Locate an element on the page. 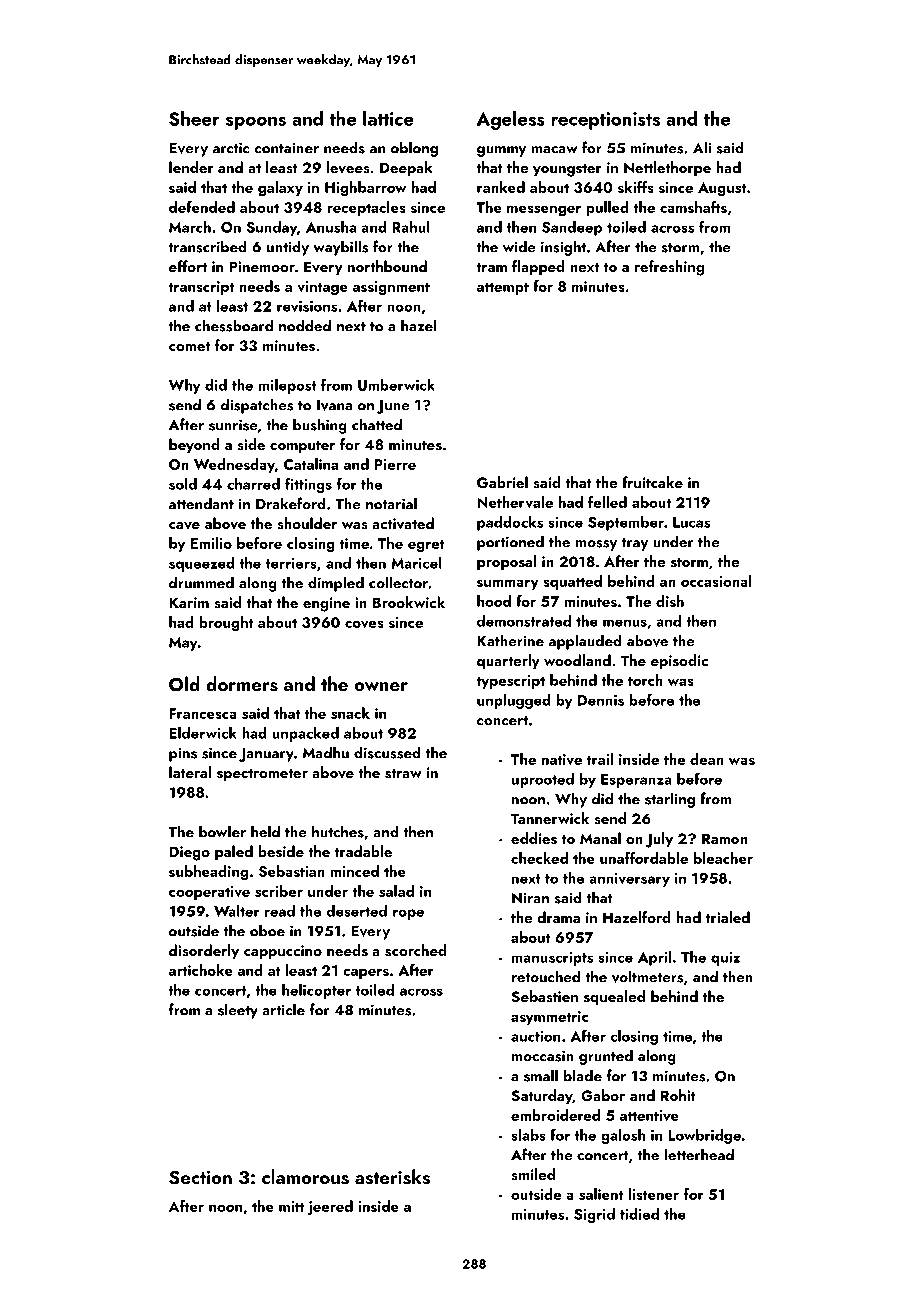  fruitcake is located at coordinates (652, 482).
